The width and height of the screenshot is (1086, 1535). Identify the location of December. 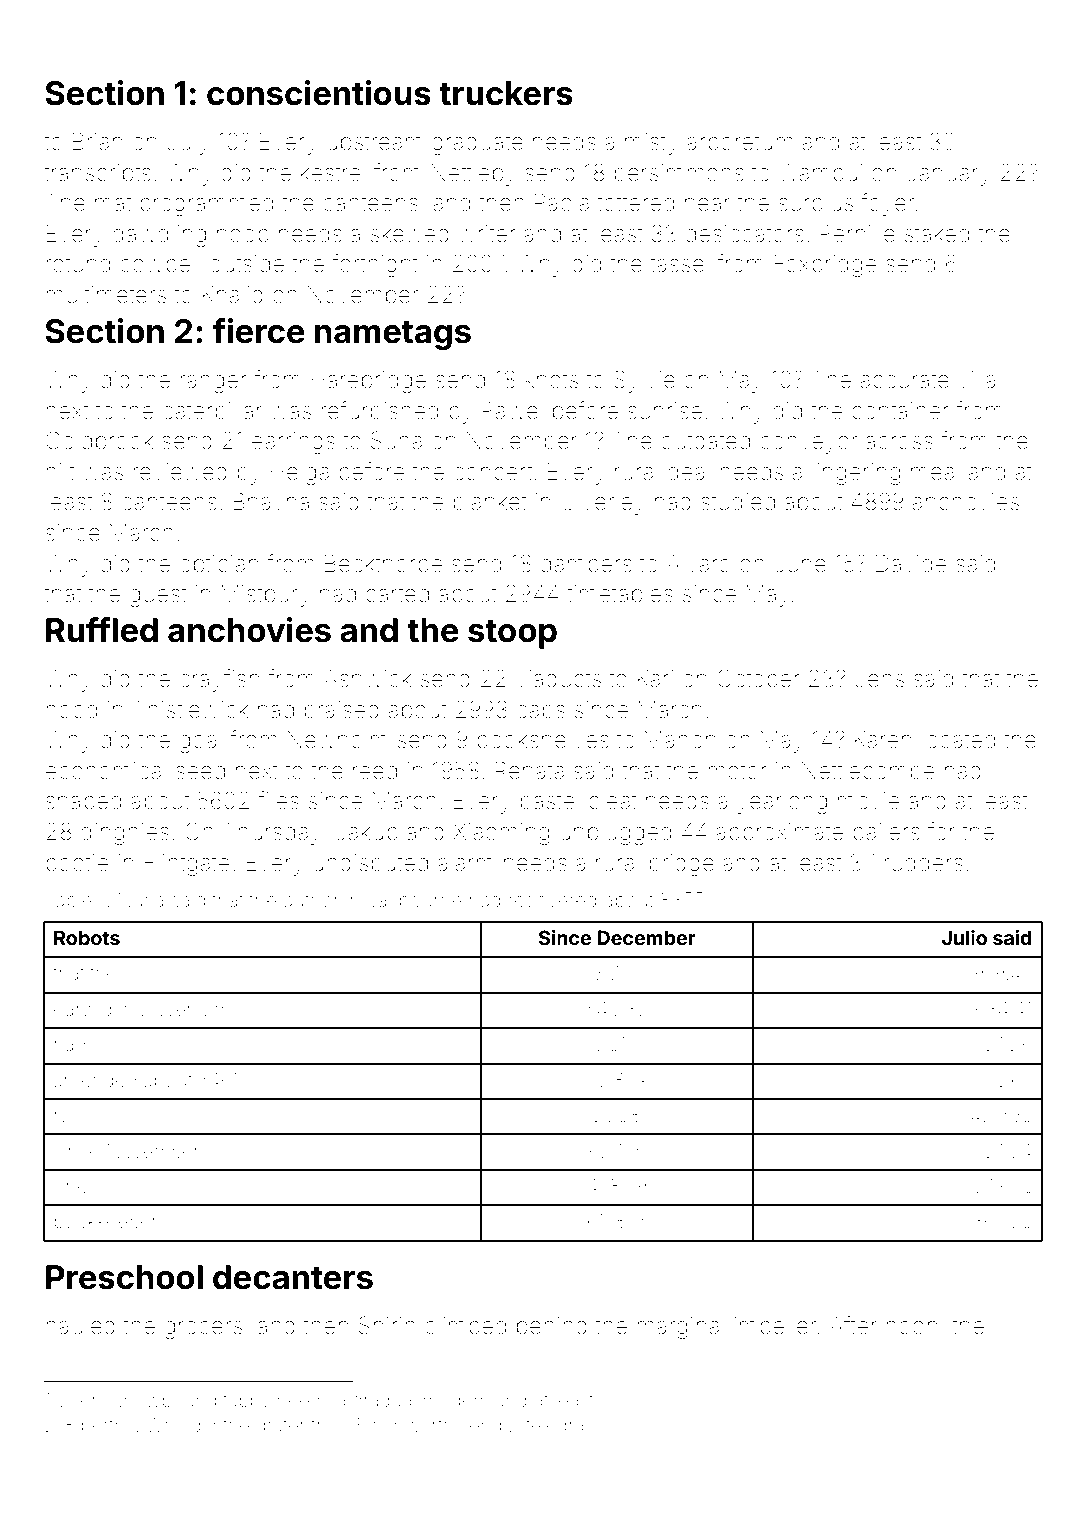
(646, 937).
